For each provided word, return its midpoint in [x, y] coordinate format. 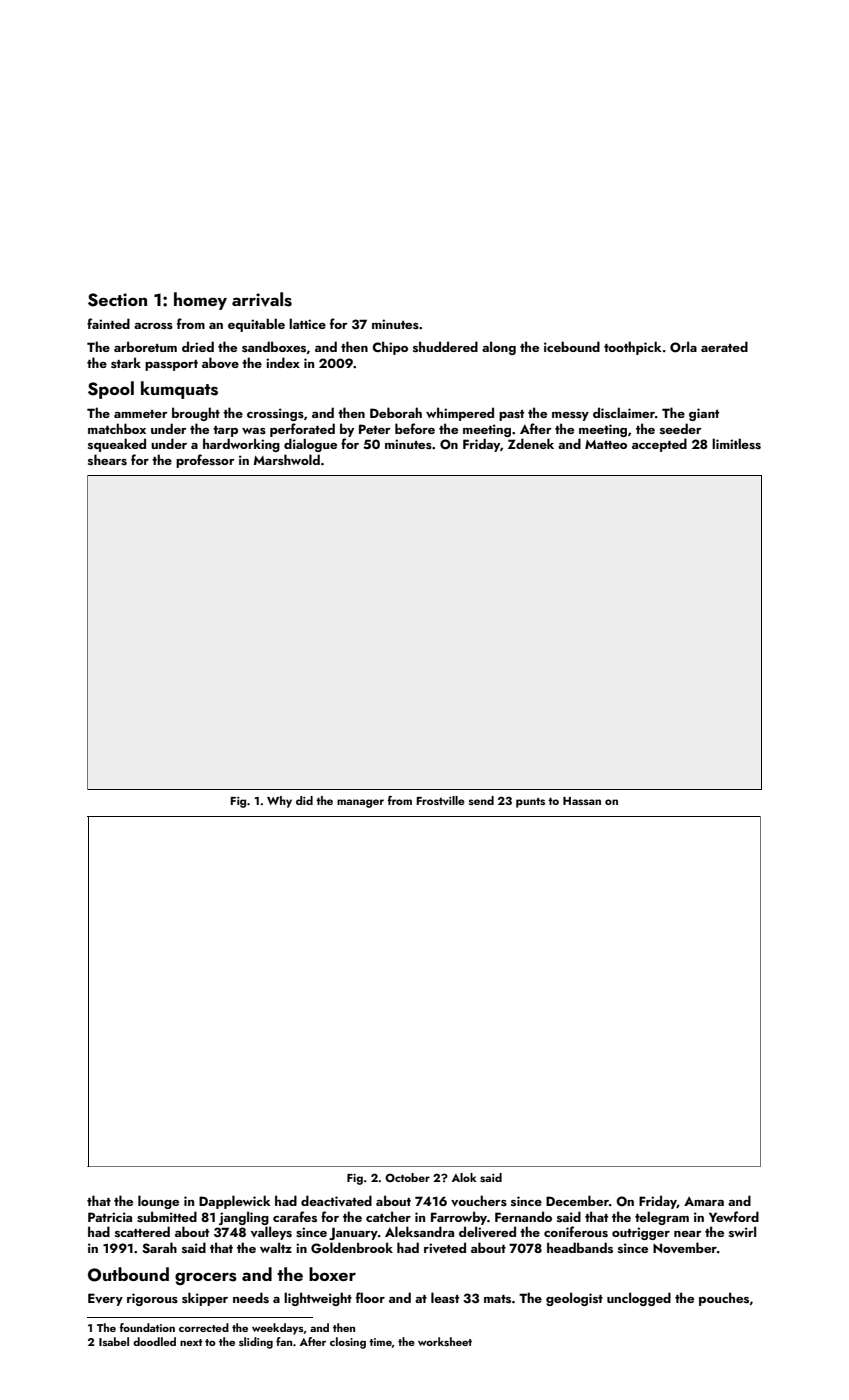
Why [279, 802]
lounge [158, 1202]
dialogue [310, 445]
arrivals [262, 299]
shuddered [445, 347]
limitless [736, 444]
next [191, 1342]
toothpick [632, 348]
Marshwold [287, 459]
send [481, 800]
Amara [704, 1201]
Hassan [582, 801]
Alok [464, 1177]
